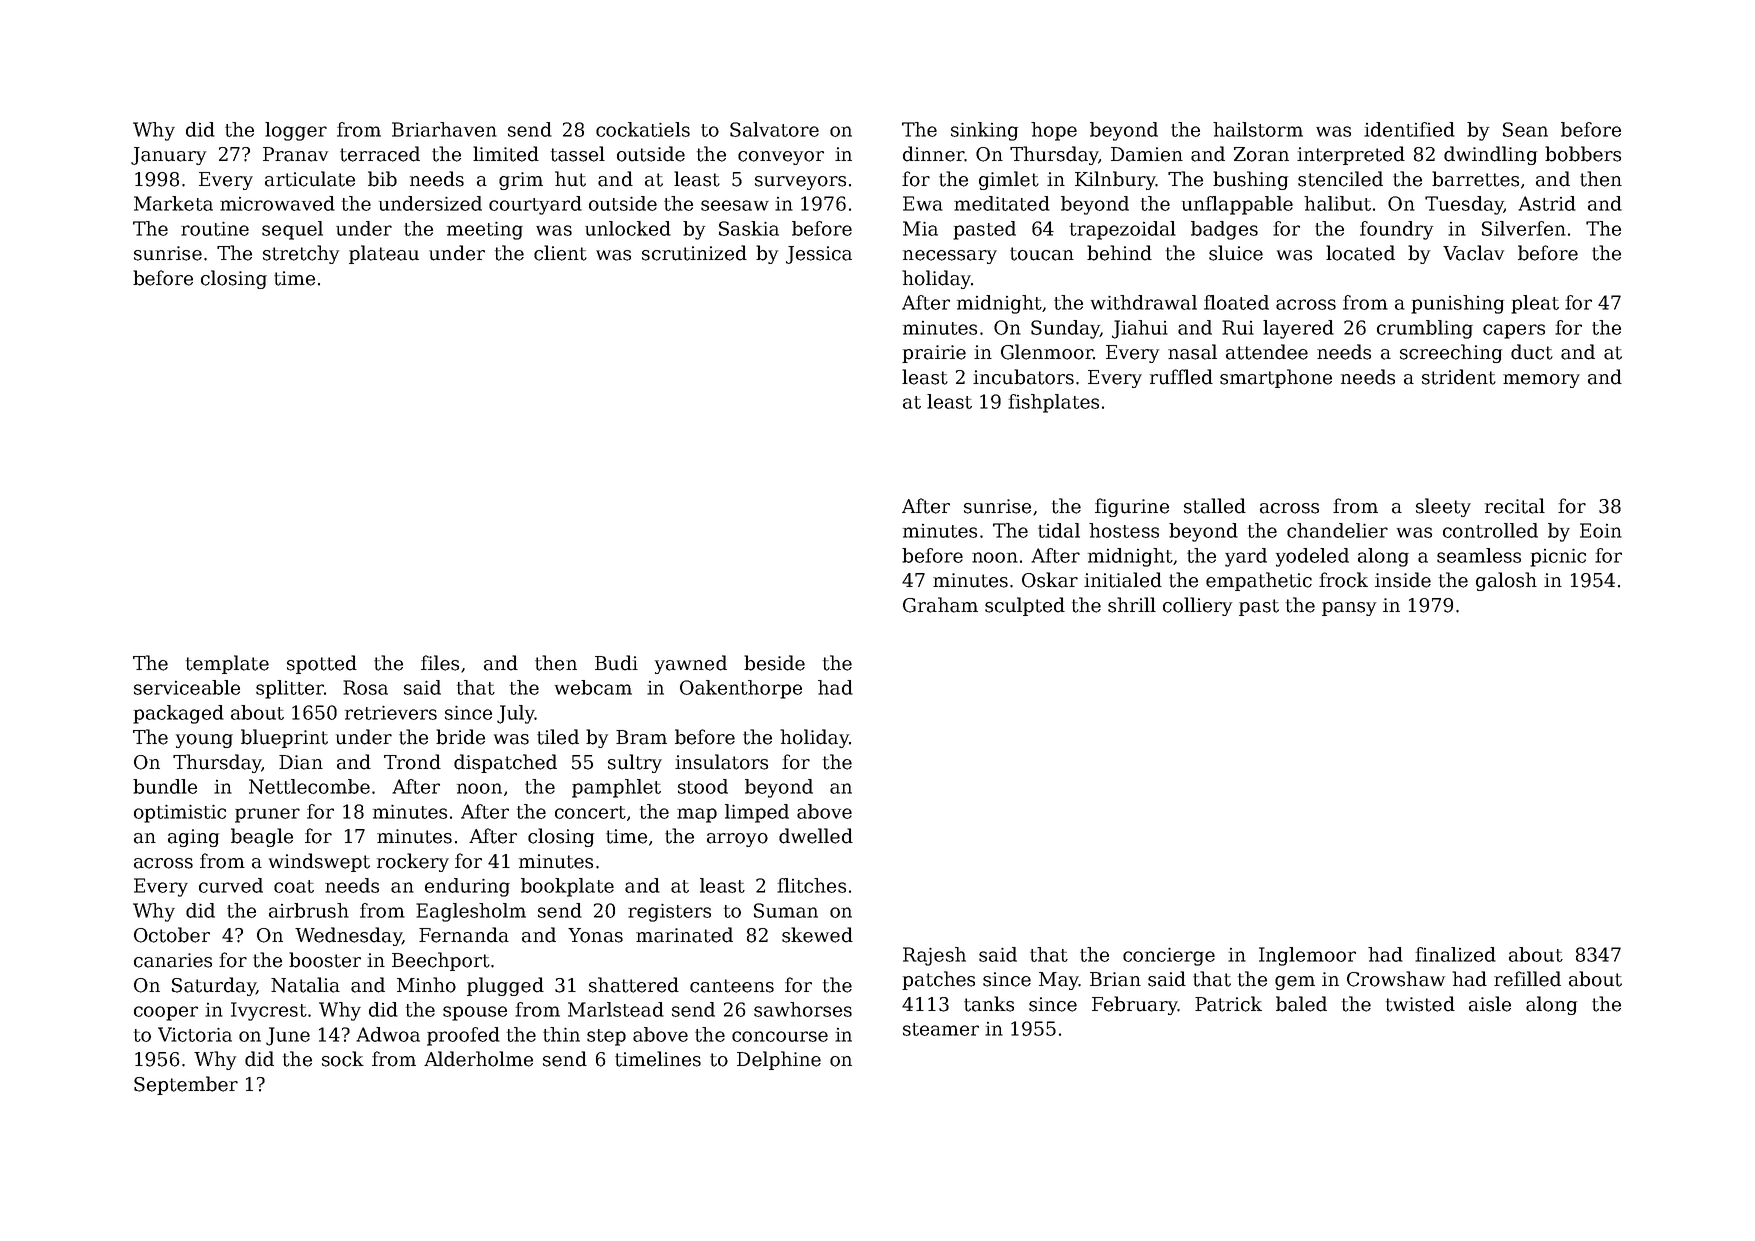 The height and width of the screenshot is (1241, 1755). What do you see at coordinates (227, 664) in the screenshot?
I see `template` at bounding box center [227, 664].
